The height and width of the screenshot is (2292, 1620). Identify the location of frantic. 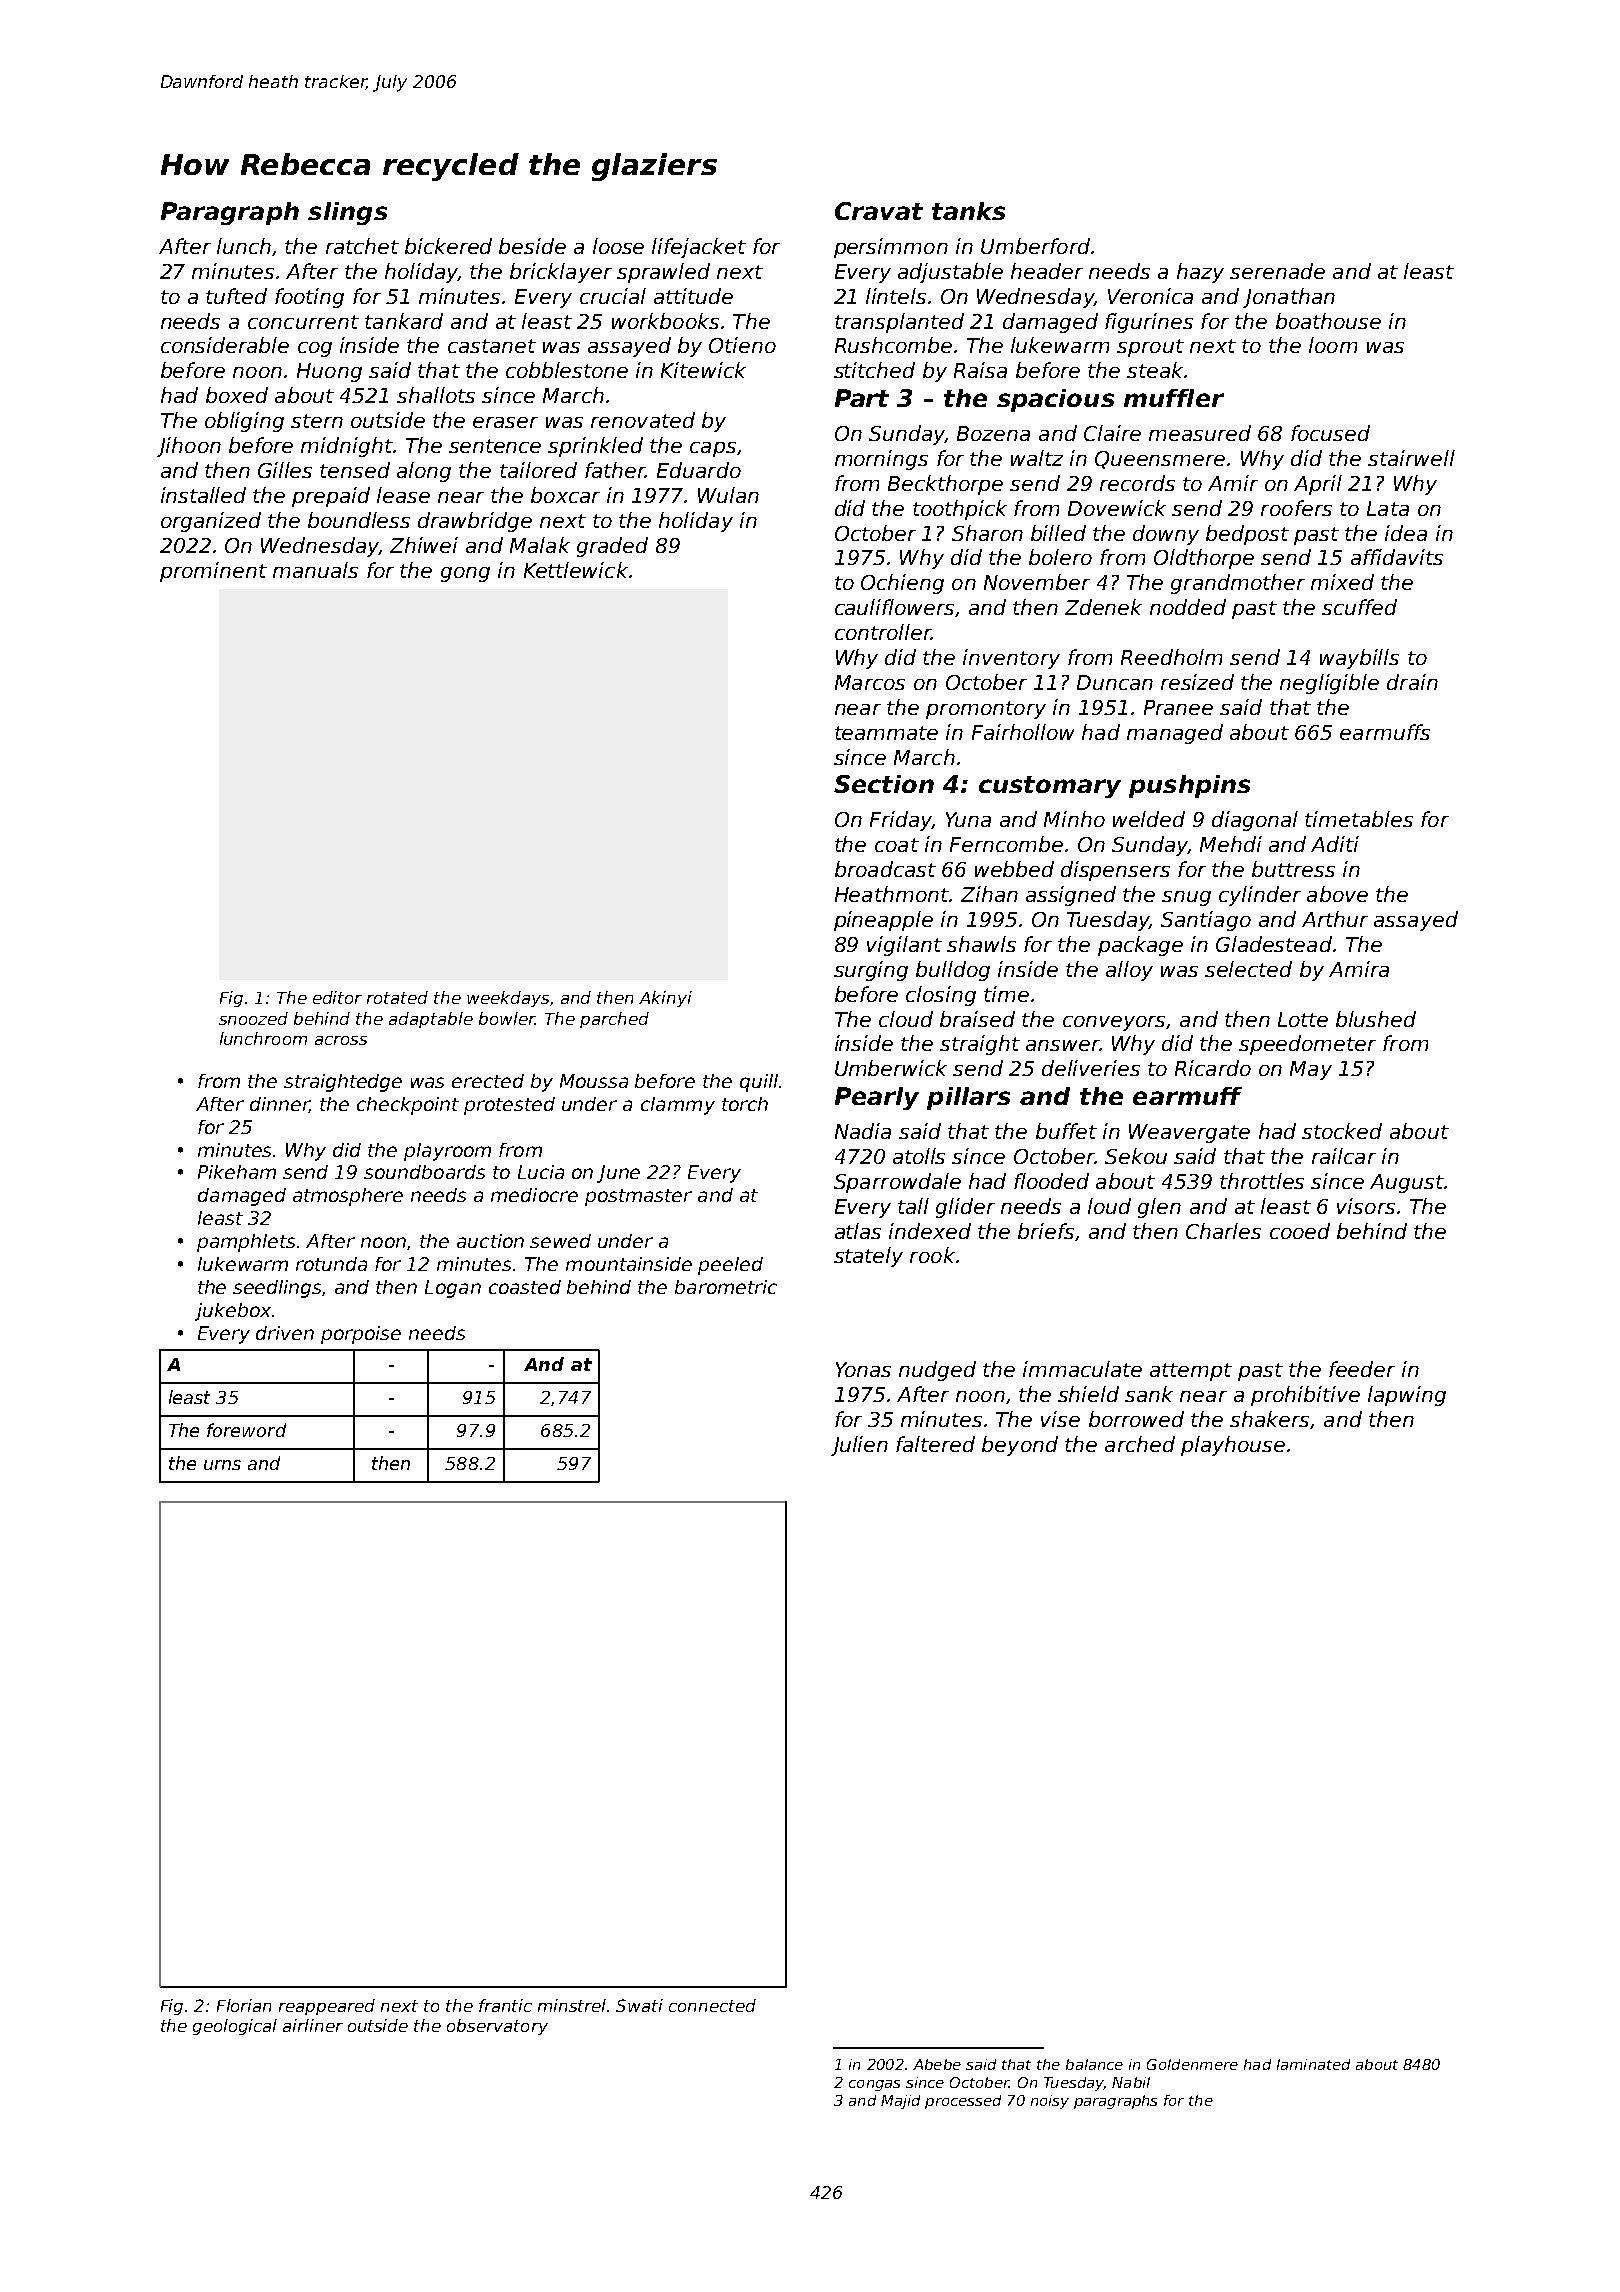
(505, 2005).
